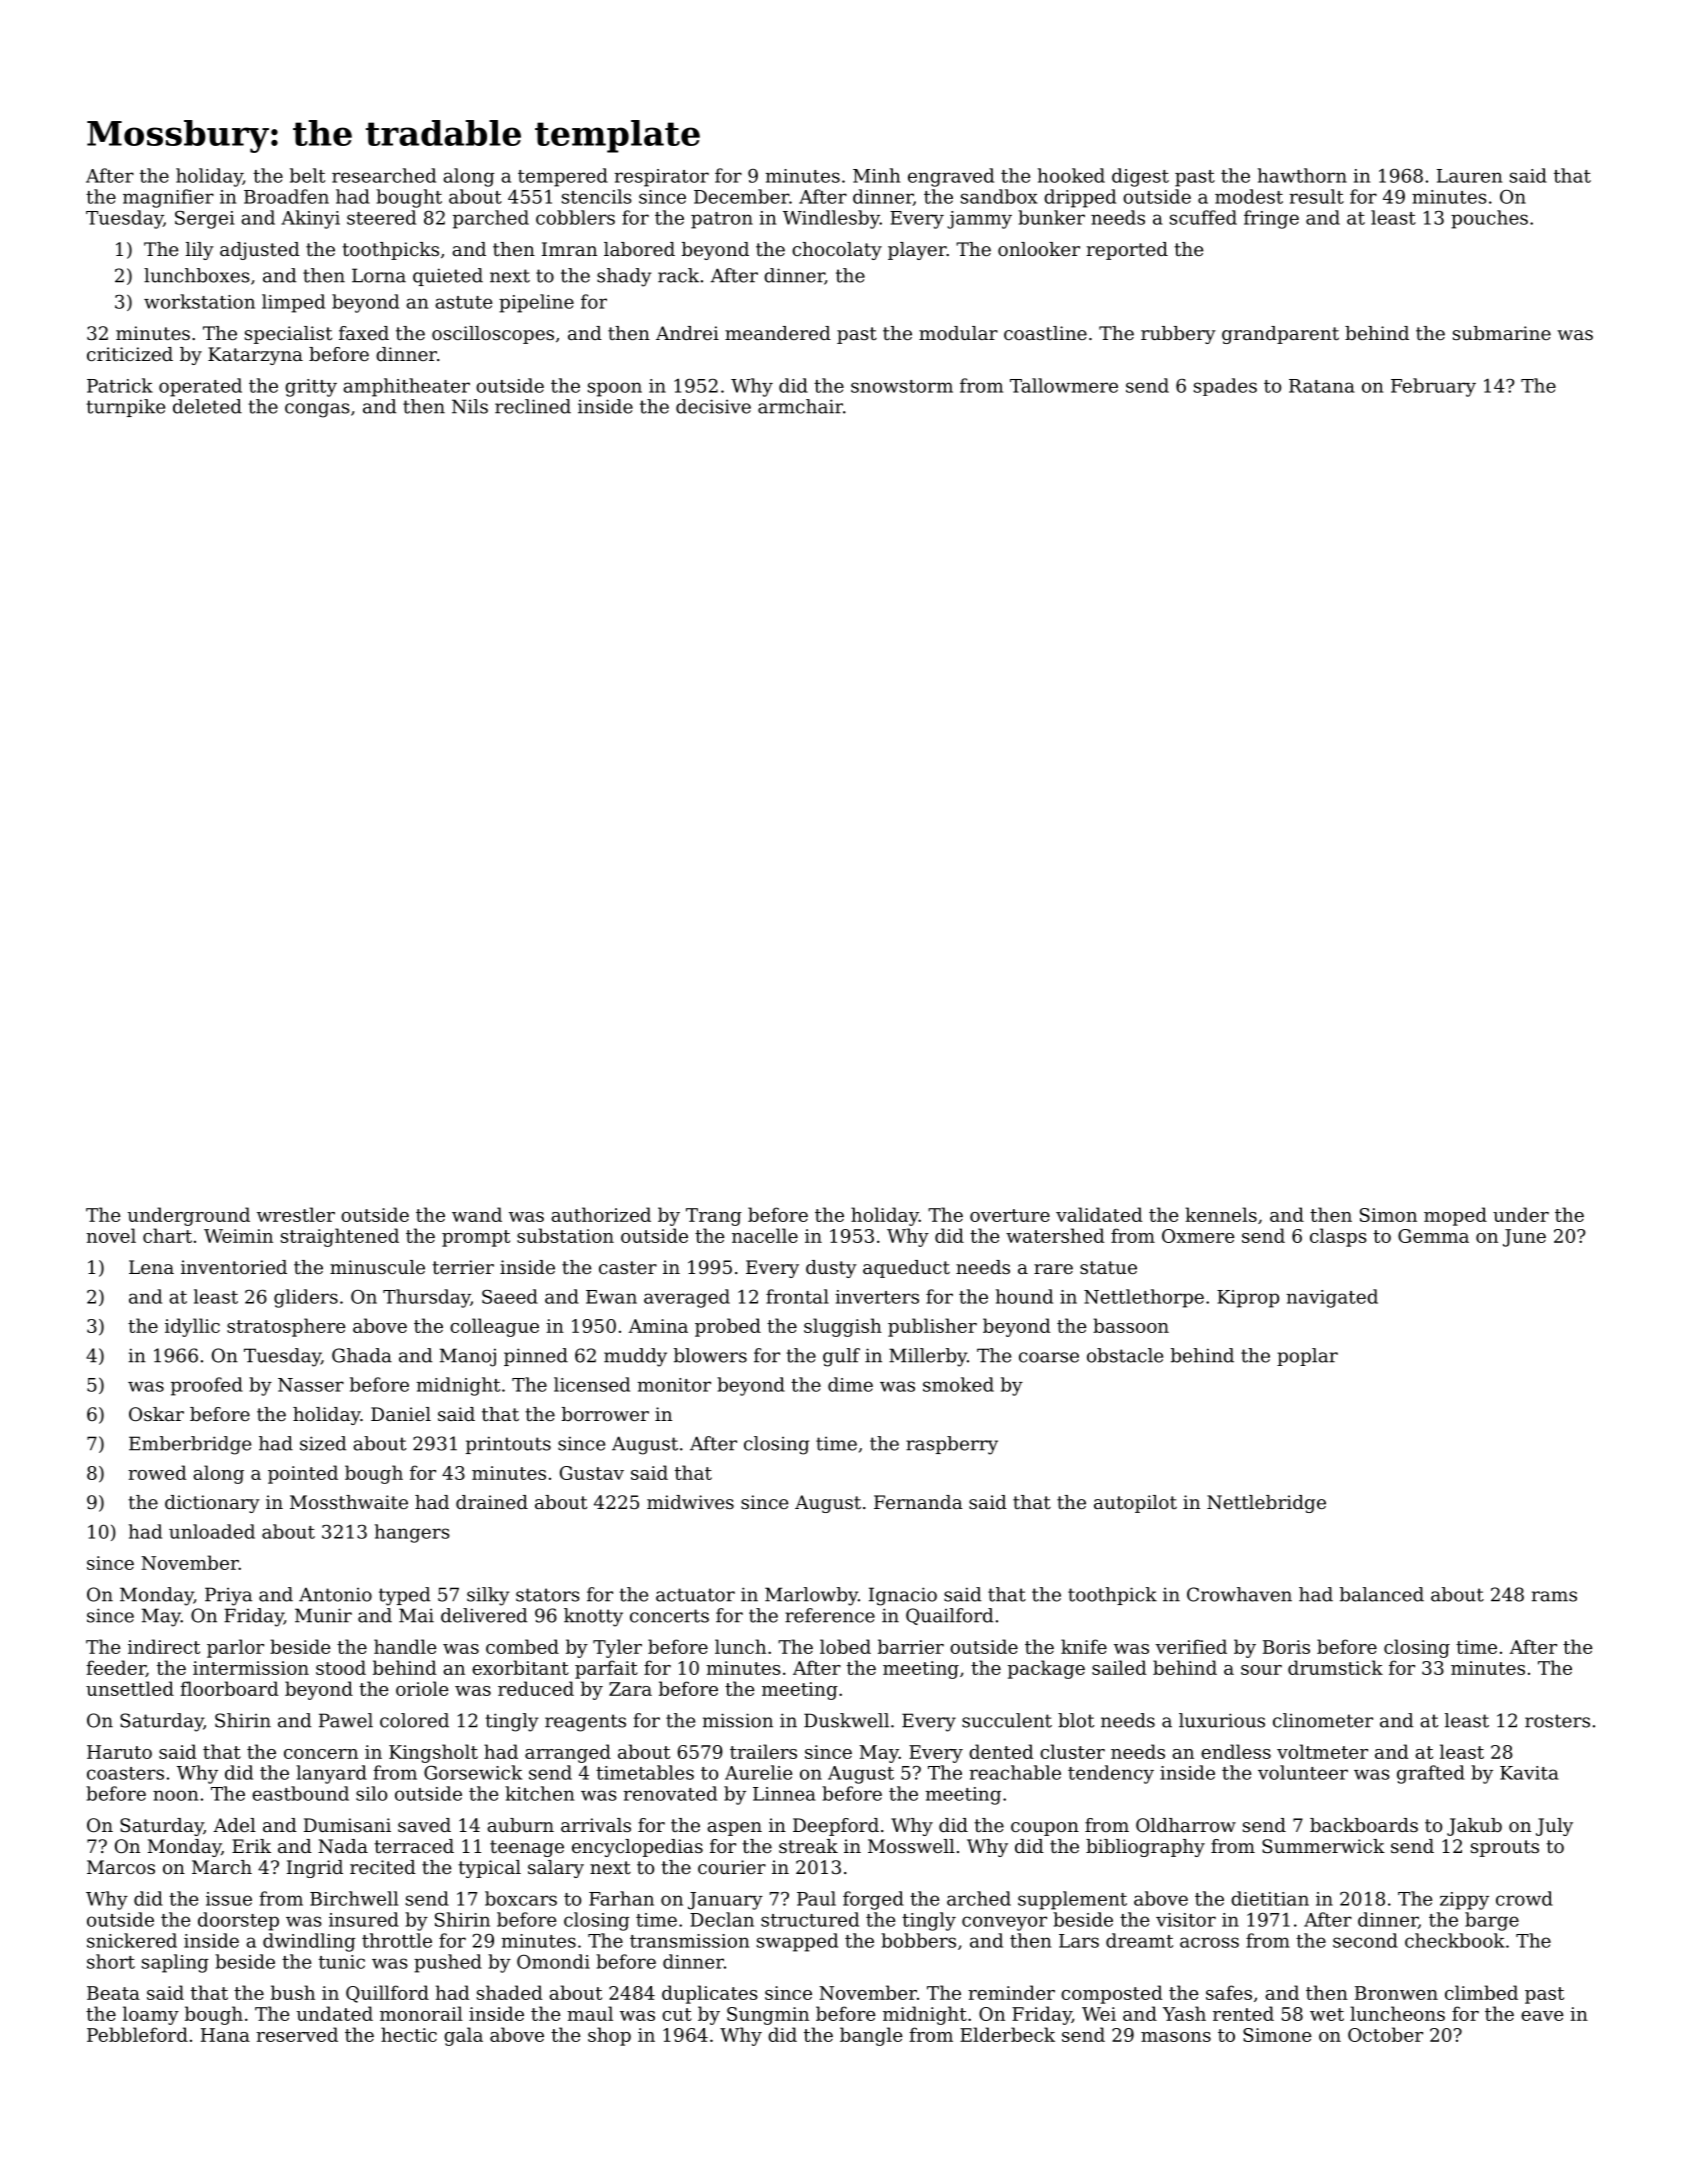 The height and width of the screenshot is (2178, 1683). I want to click on overture, so click(1010, 1215).
